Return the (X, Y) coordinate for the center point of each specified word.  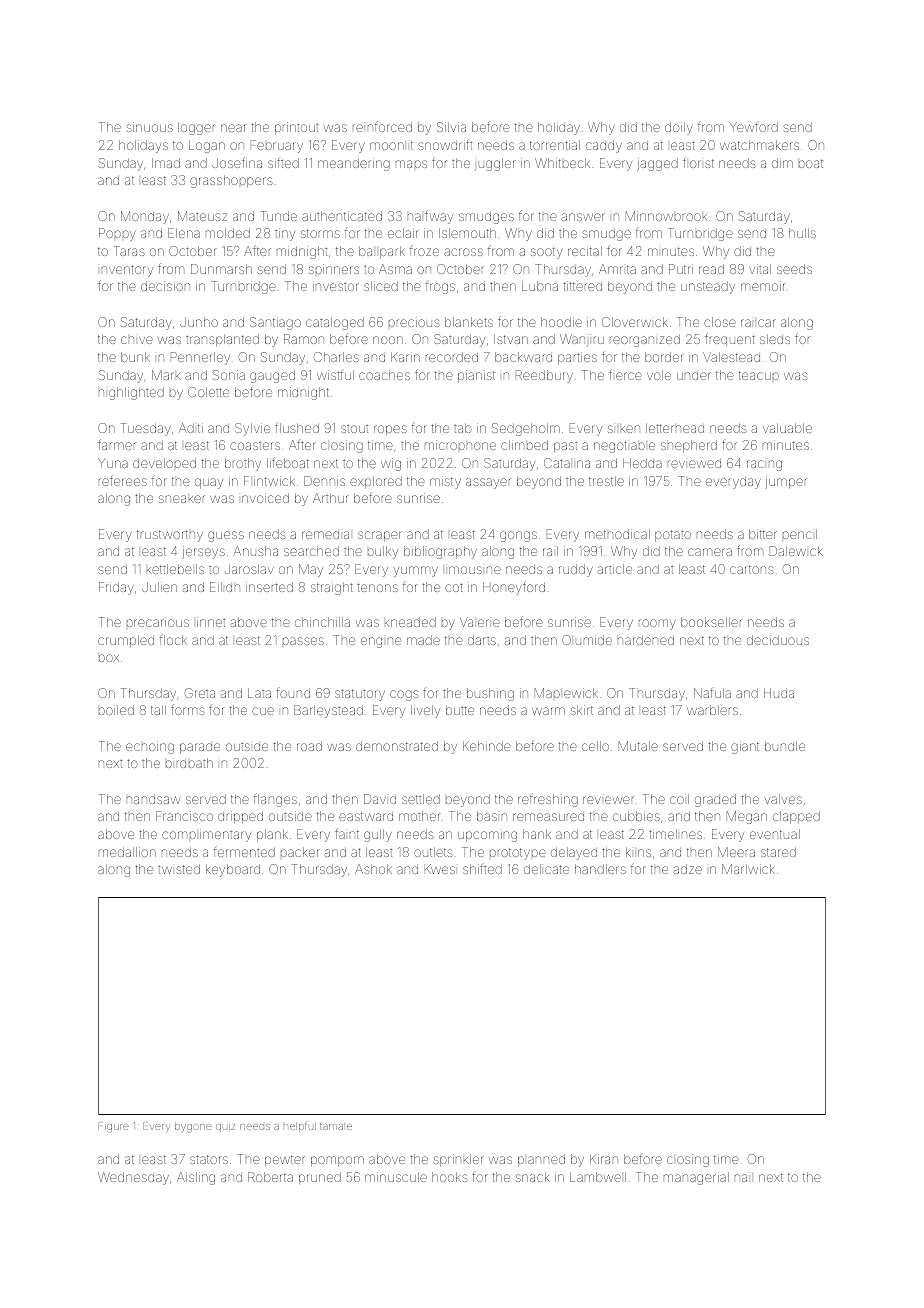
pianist (476, 376)
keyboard (233, 870)
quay (209, 483)
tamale (336, 1126)
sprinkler (458, 1160)
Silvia (451, 127)
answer (583, 217)
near (233, 128)
